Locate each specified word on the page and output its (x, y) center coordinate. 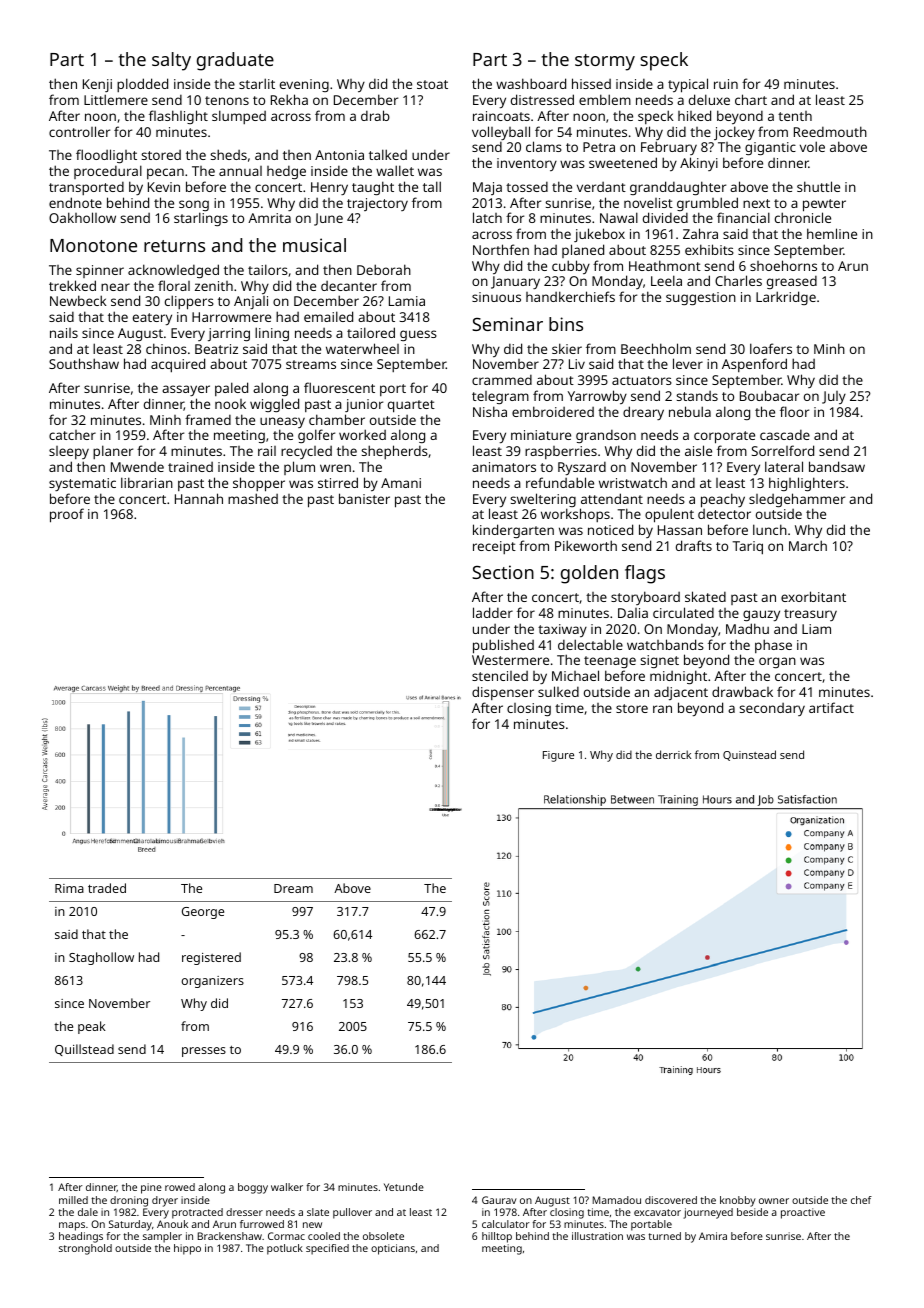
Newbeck (78, 300)
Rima (69, 888)
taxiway (562, 630)
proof (67, 515)
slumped (239, 117)
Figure (558, 756)
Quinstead (749, 755)
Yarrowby (597, 397)
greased (792, 282)
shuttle (818, 186)
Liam (816, 629)
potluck (285, 1249)
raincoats (501, 116)
